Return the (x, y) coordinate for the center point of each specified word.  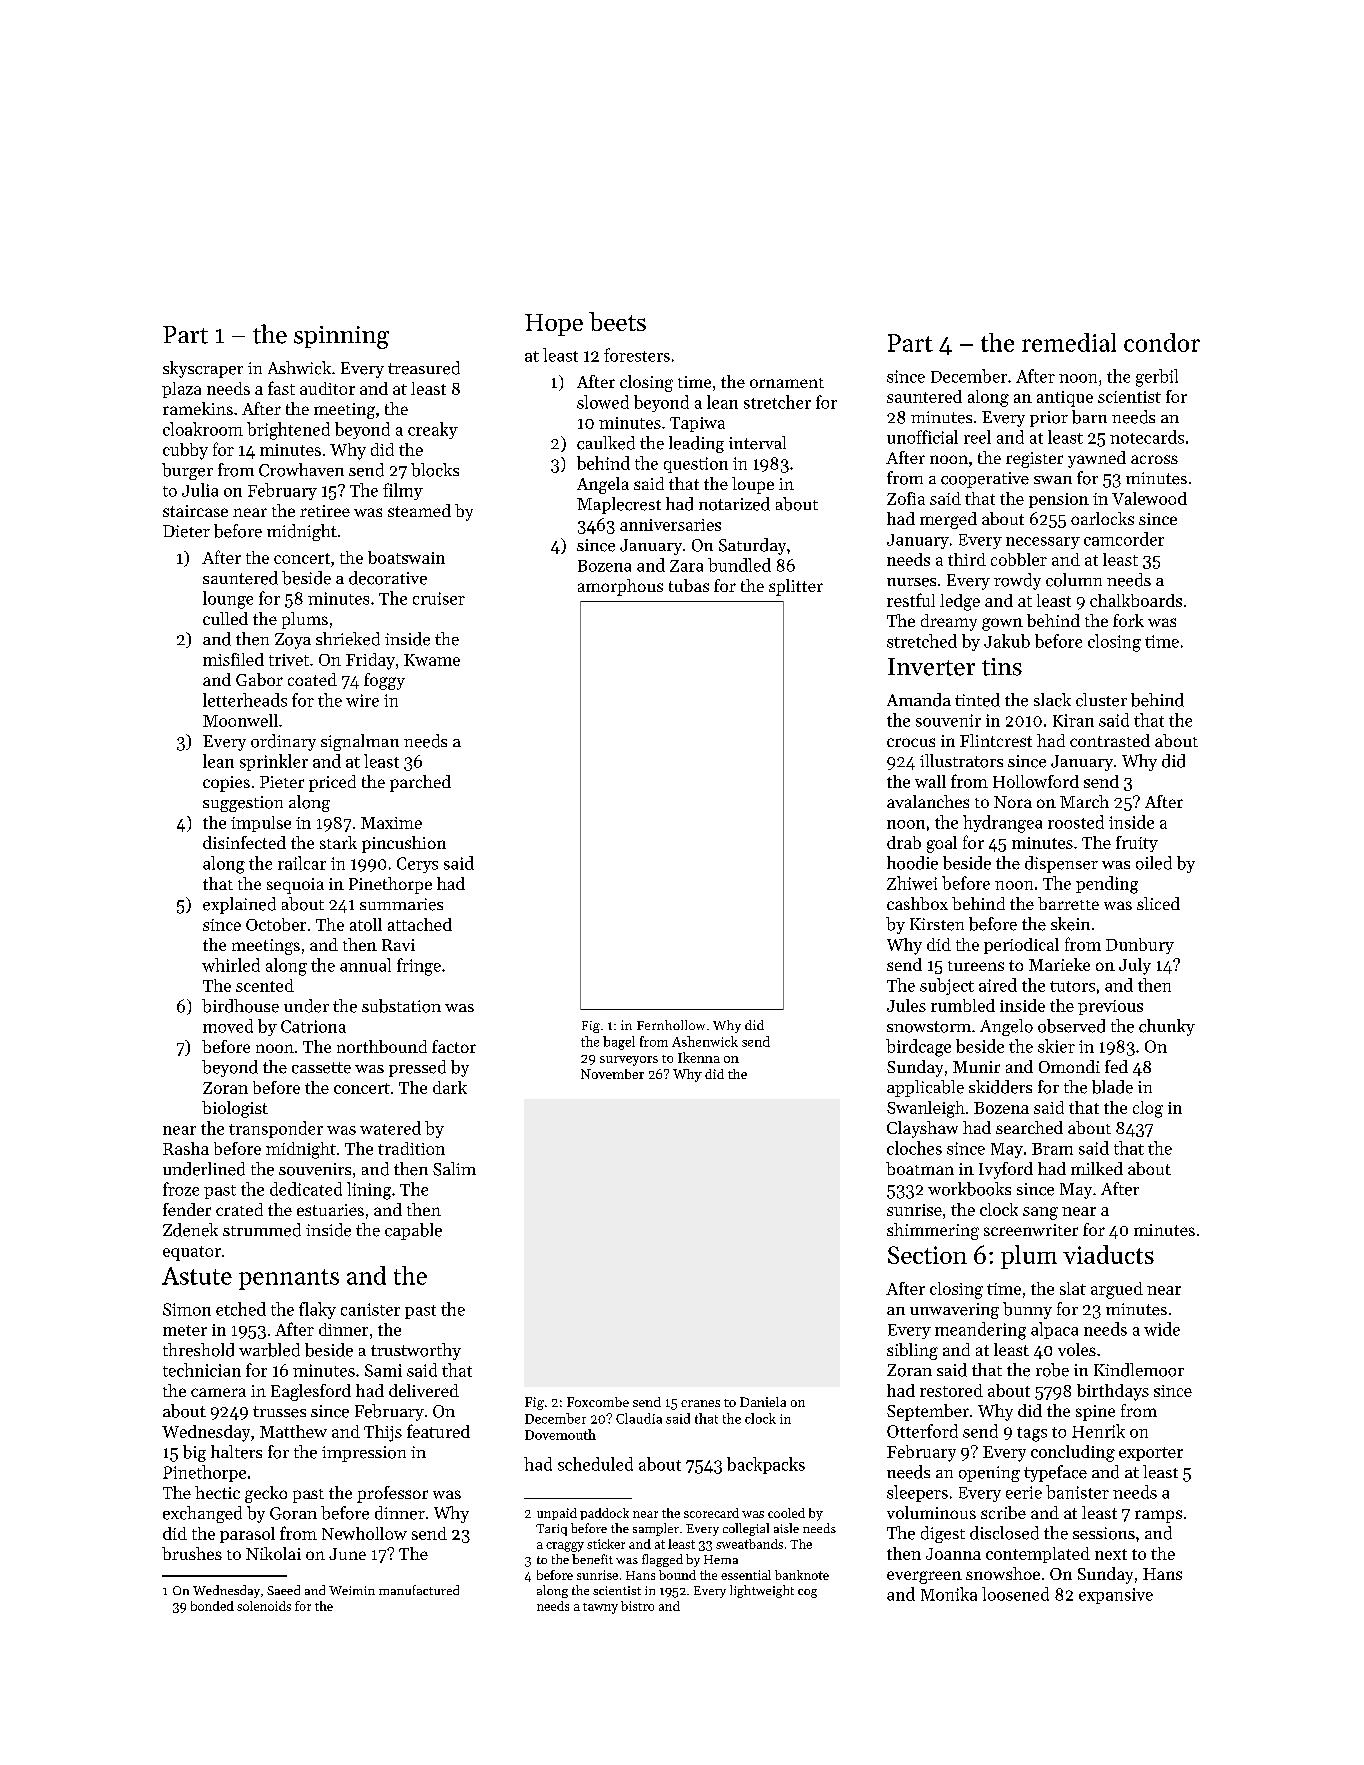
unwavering (954, 1311)
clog (1148, 1109)
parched (420, 783)
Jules (906, 1005)
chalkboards (1136, 600)
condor (1162, 342)
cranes (700, 1403)
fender (187, 1209)
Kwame (432, 660)
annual (365, 965)
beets (617, 321)
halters (236, 1452)
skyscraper (203, 369)
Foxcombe (598, 1402)
